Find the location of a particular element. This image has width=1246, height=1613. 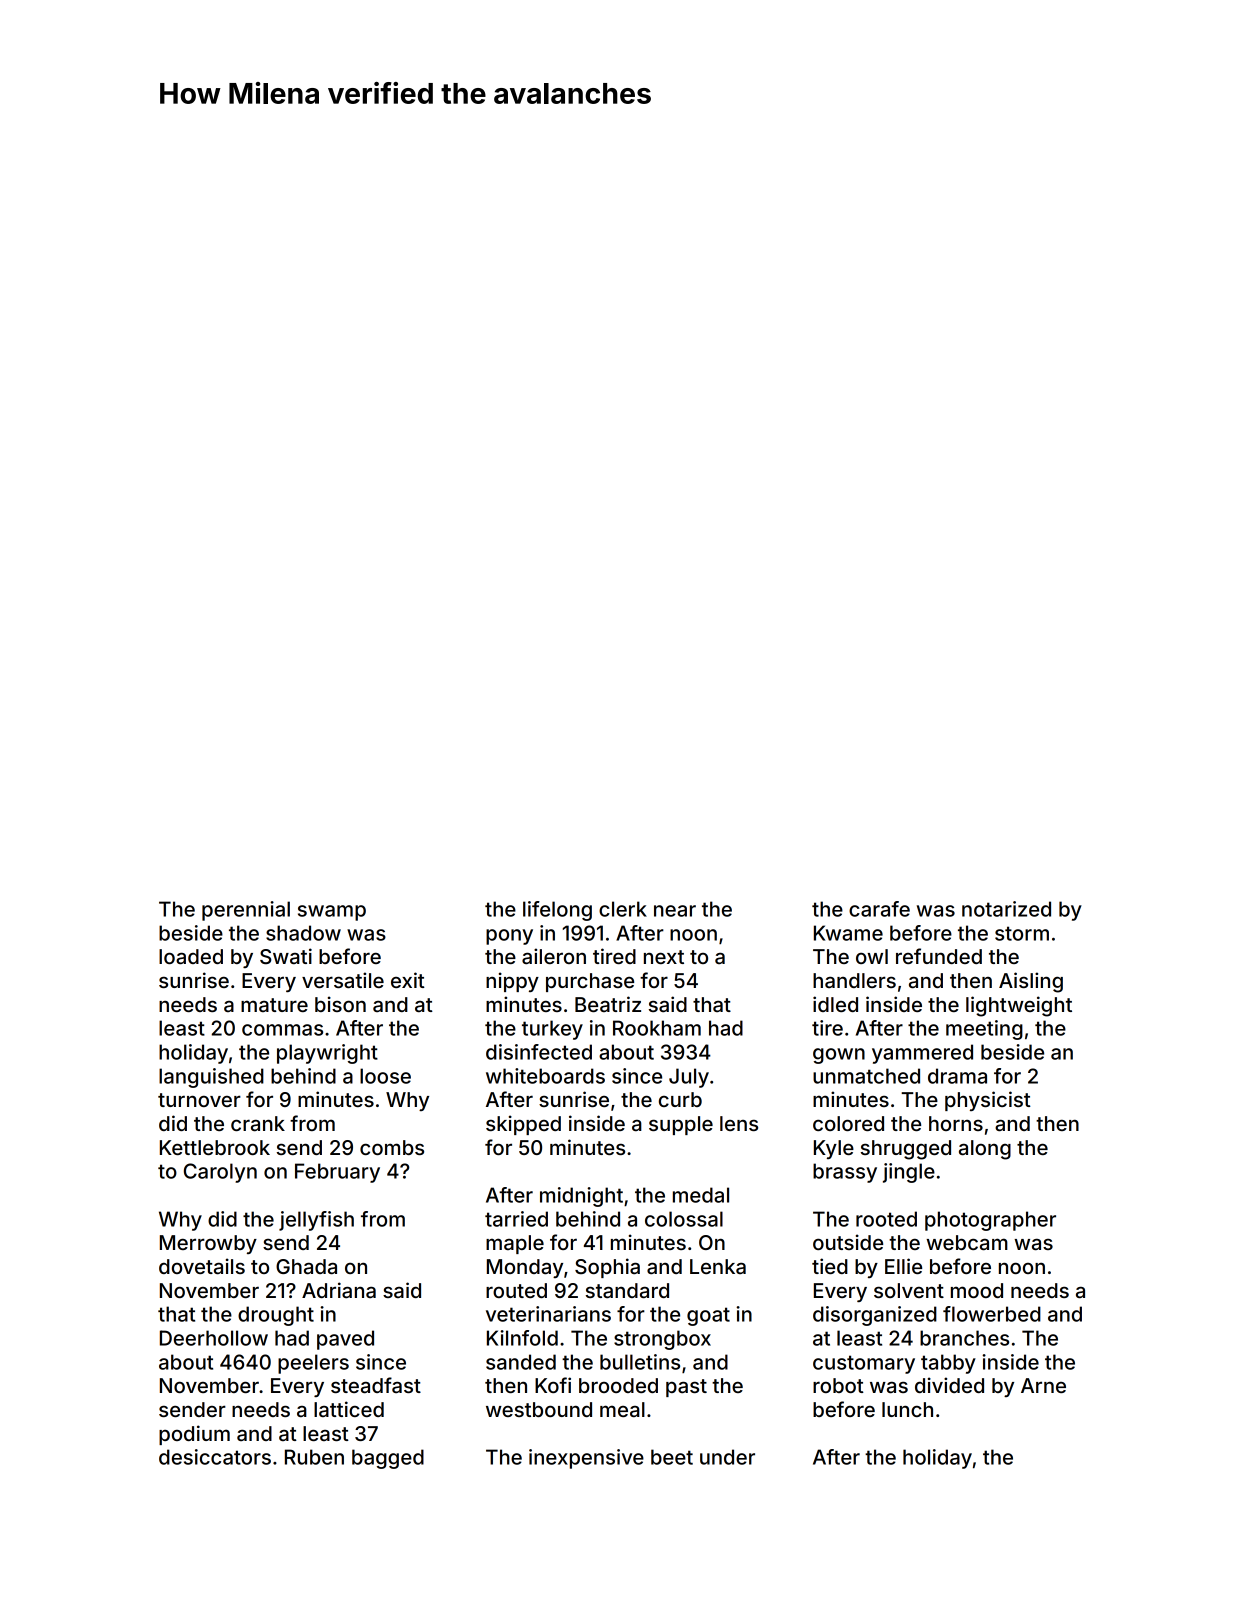

inexpensive is located at coordinates (586, 1459).
